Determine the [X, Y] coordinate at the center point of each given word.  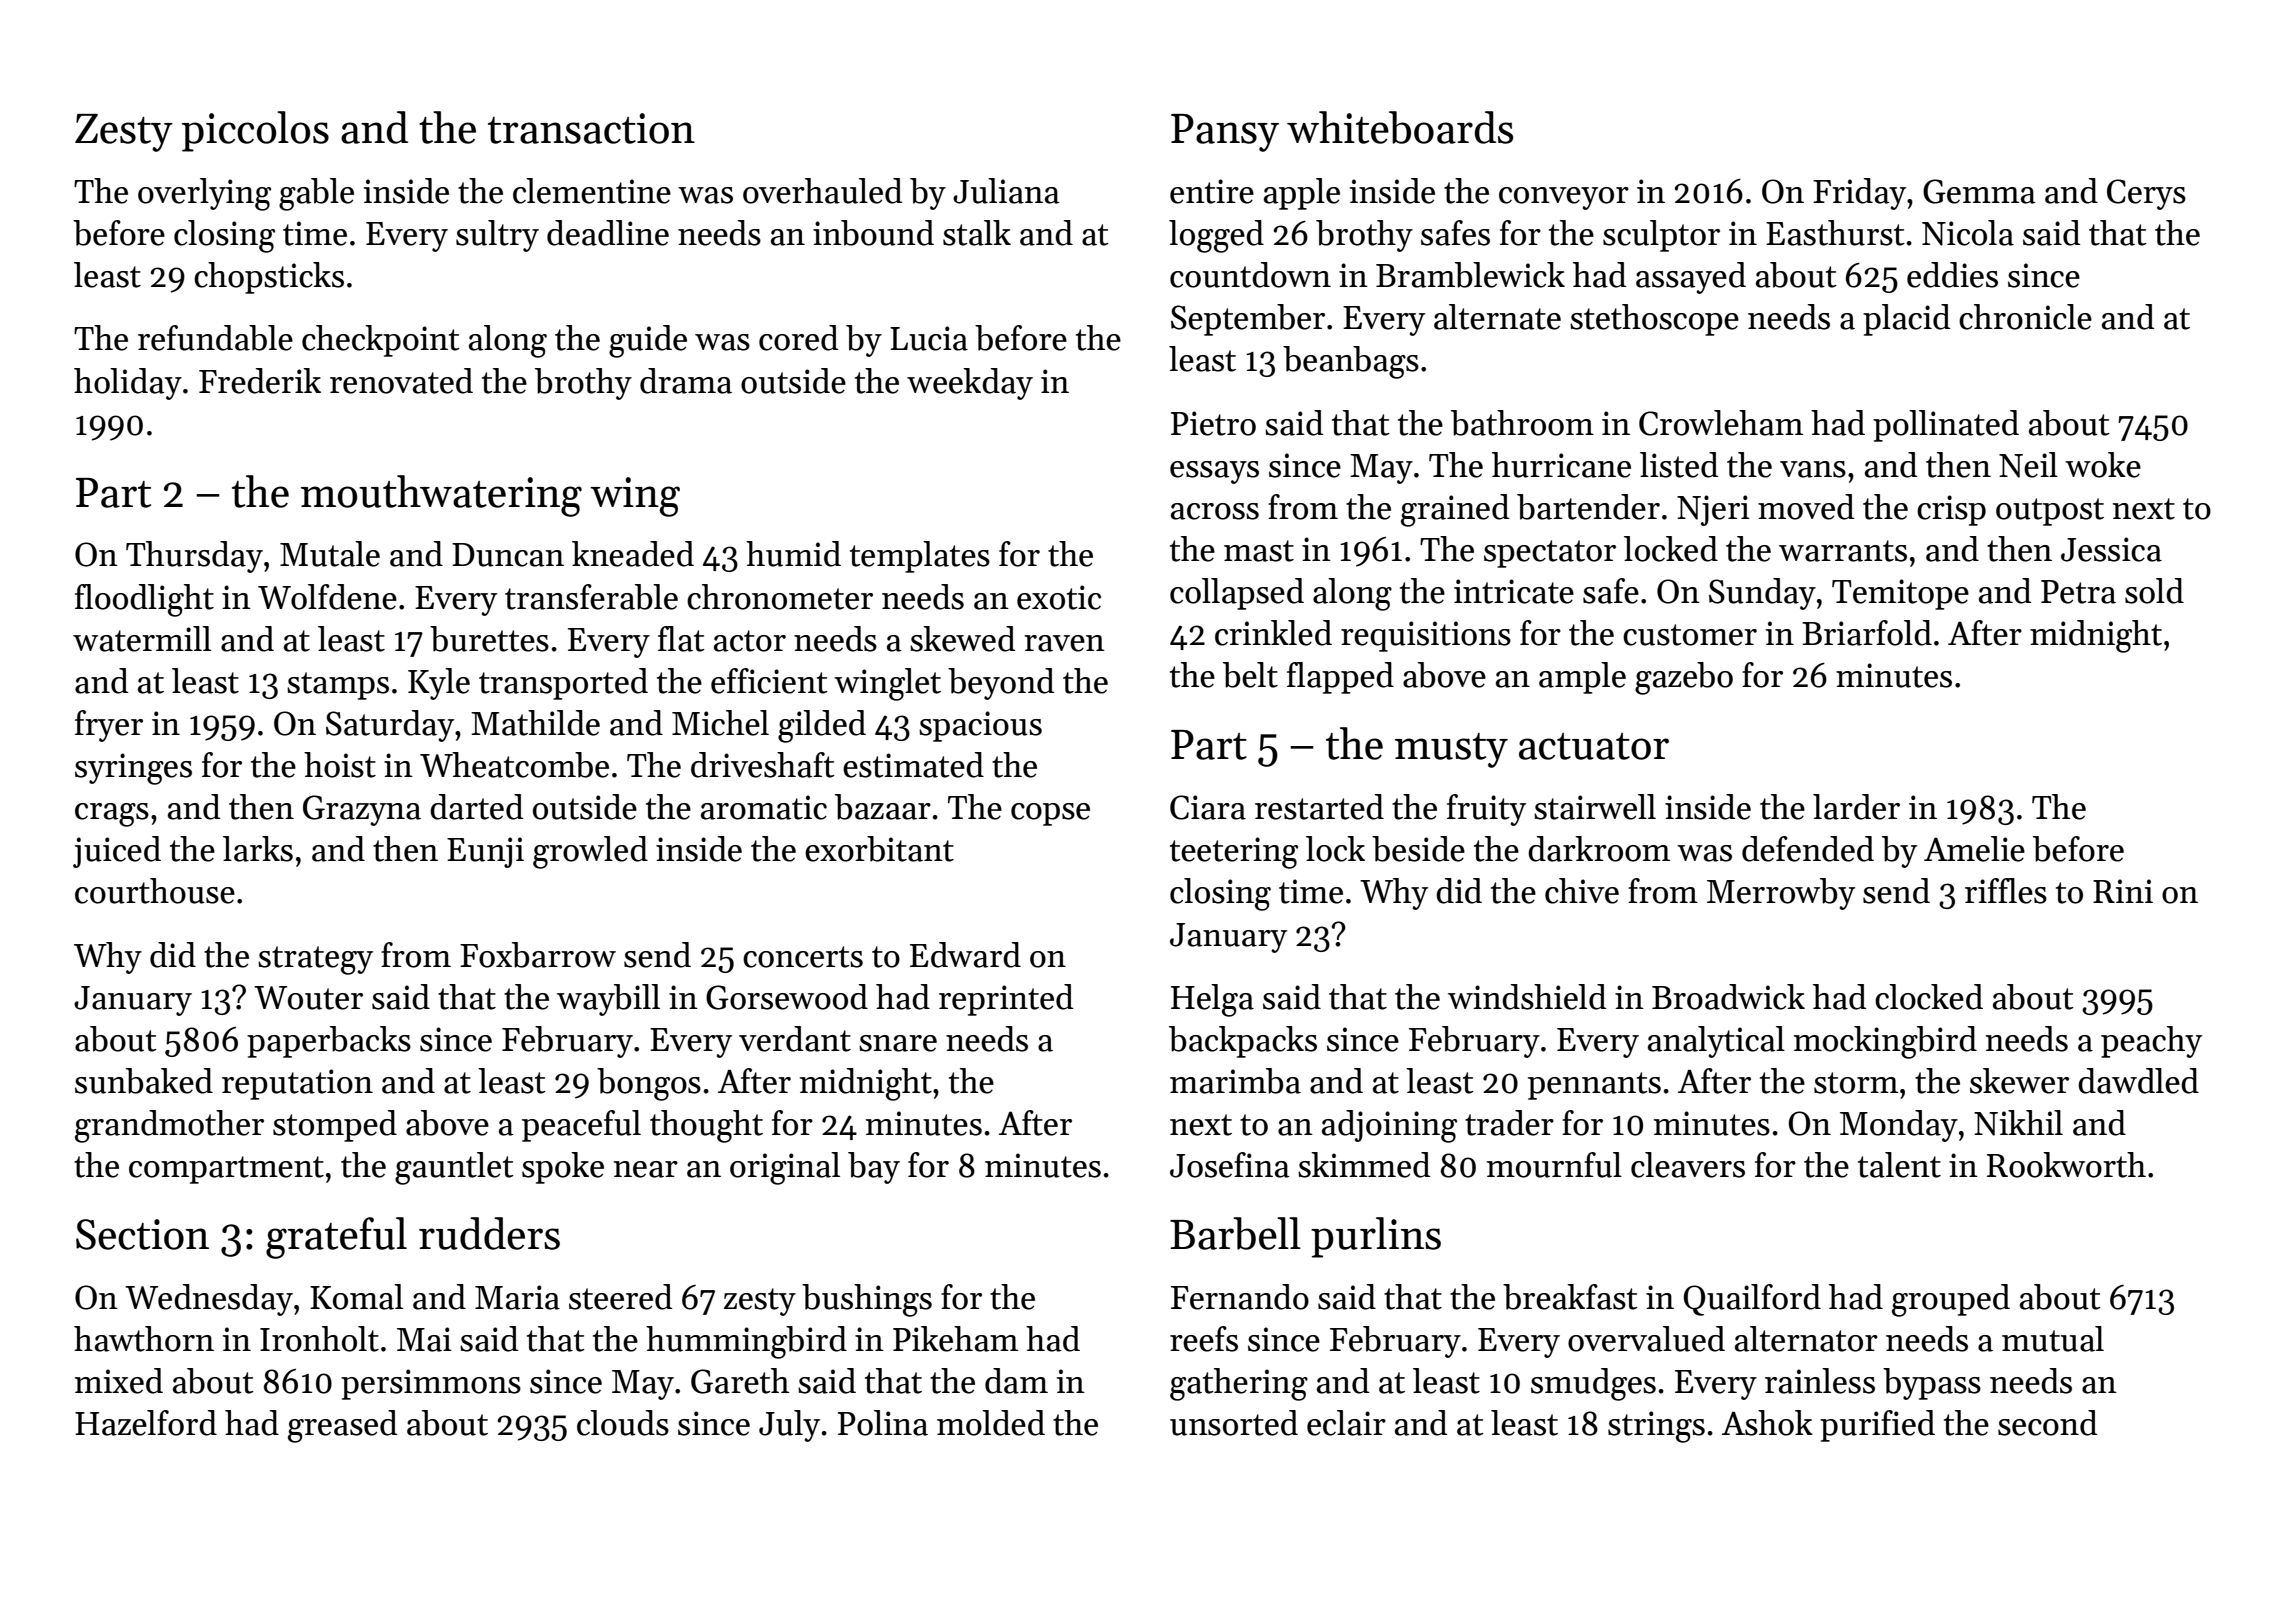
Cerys [2146, 194]
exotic [1059, 597]
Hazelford [146, 1423]
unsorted [1234, 1423]
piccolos [255, 131]
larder [1856, 807]
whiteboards [1400, 127]
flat [681, 639]
